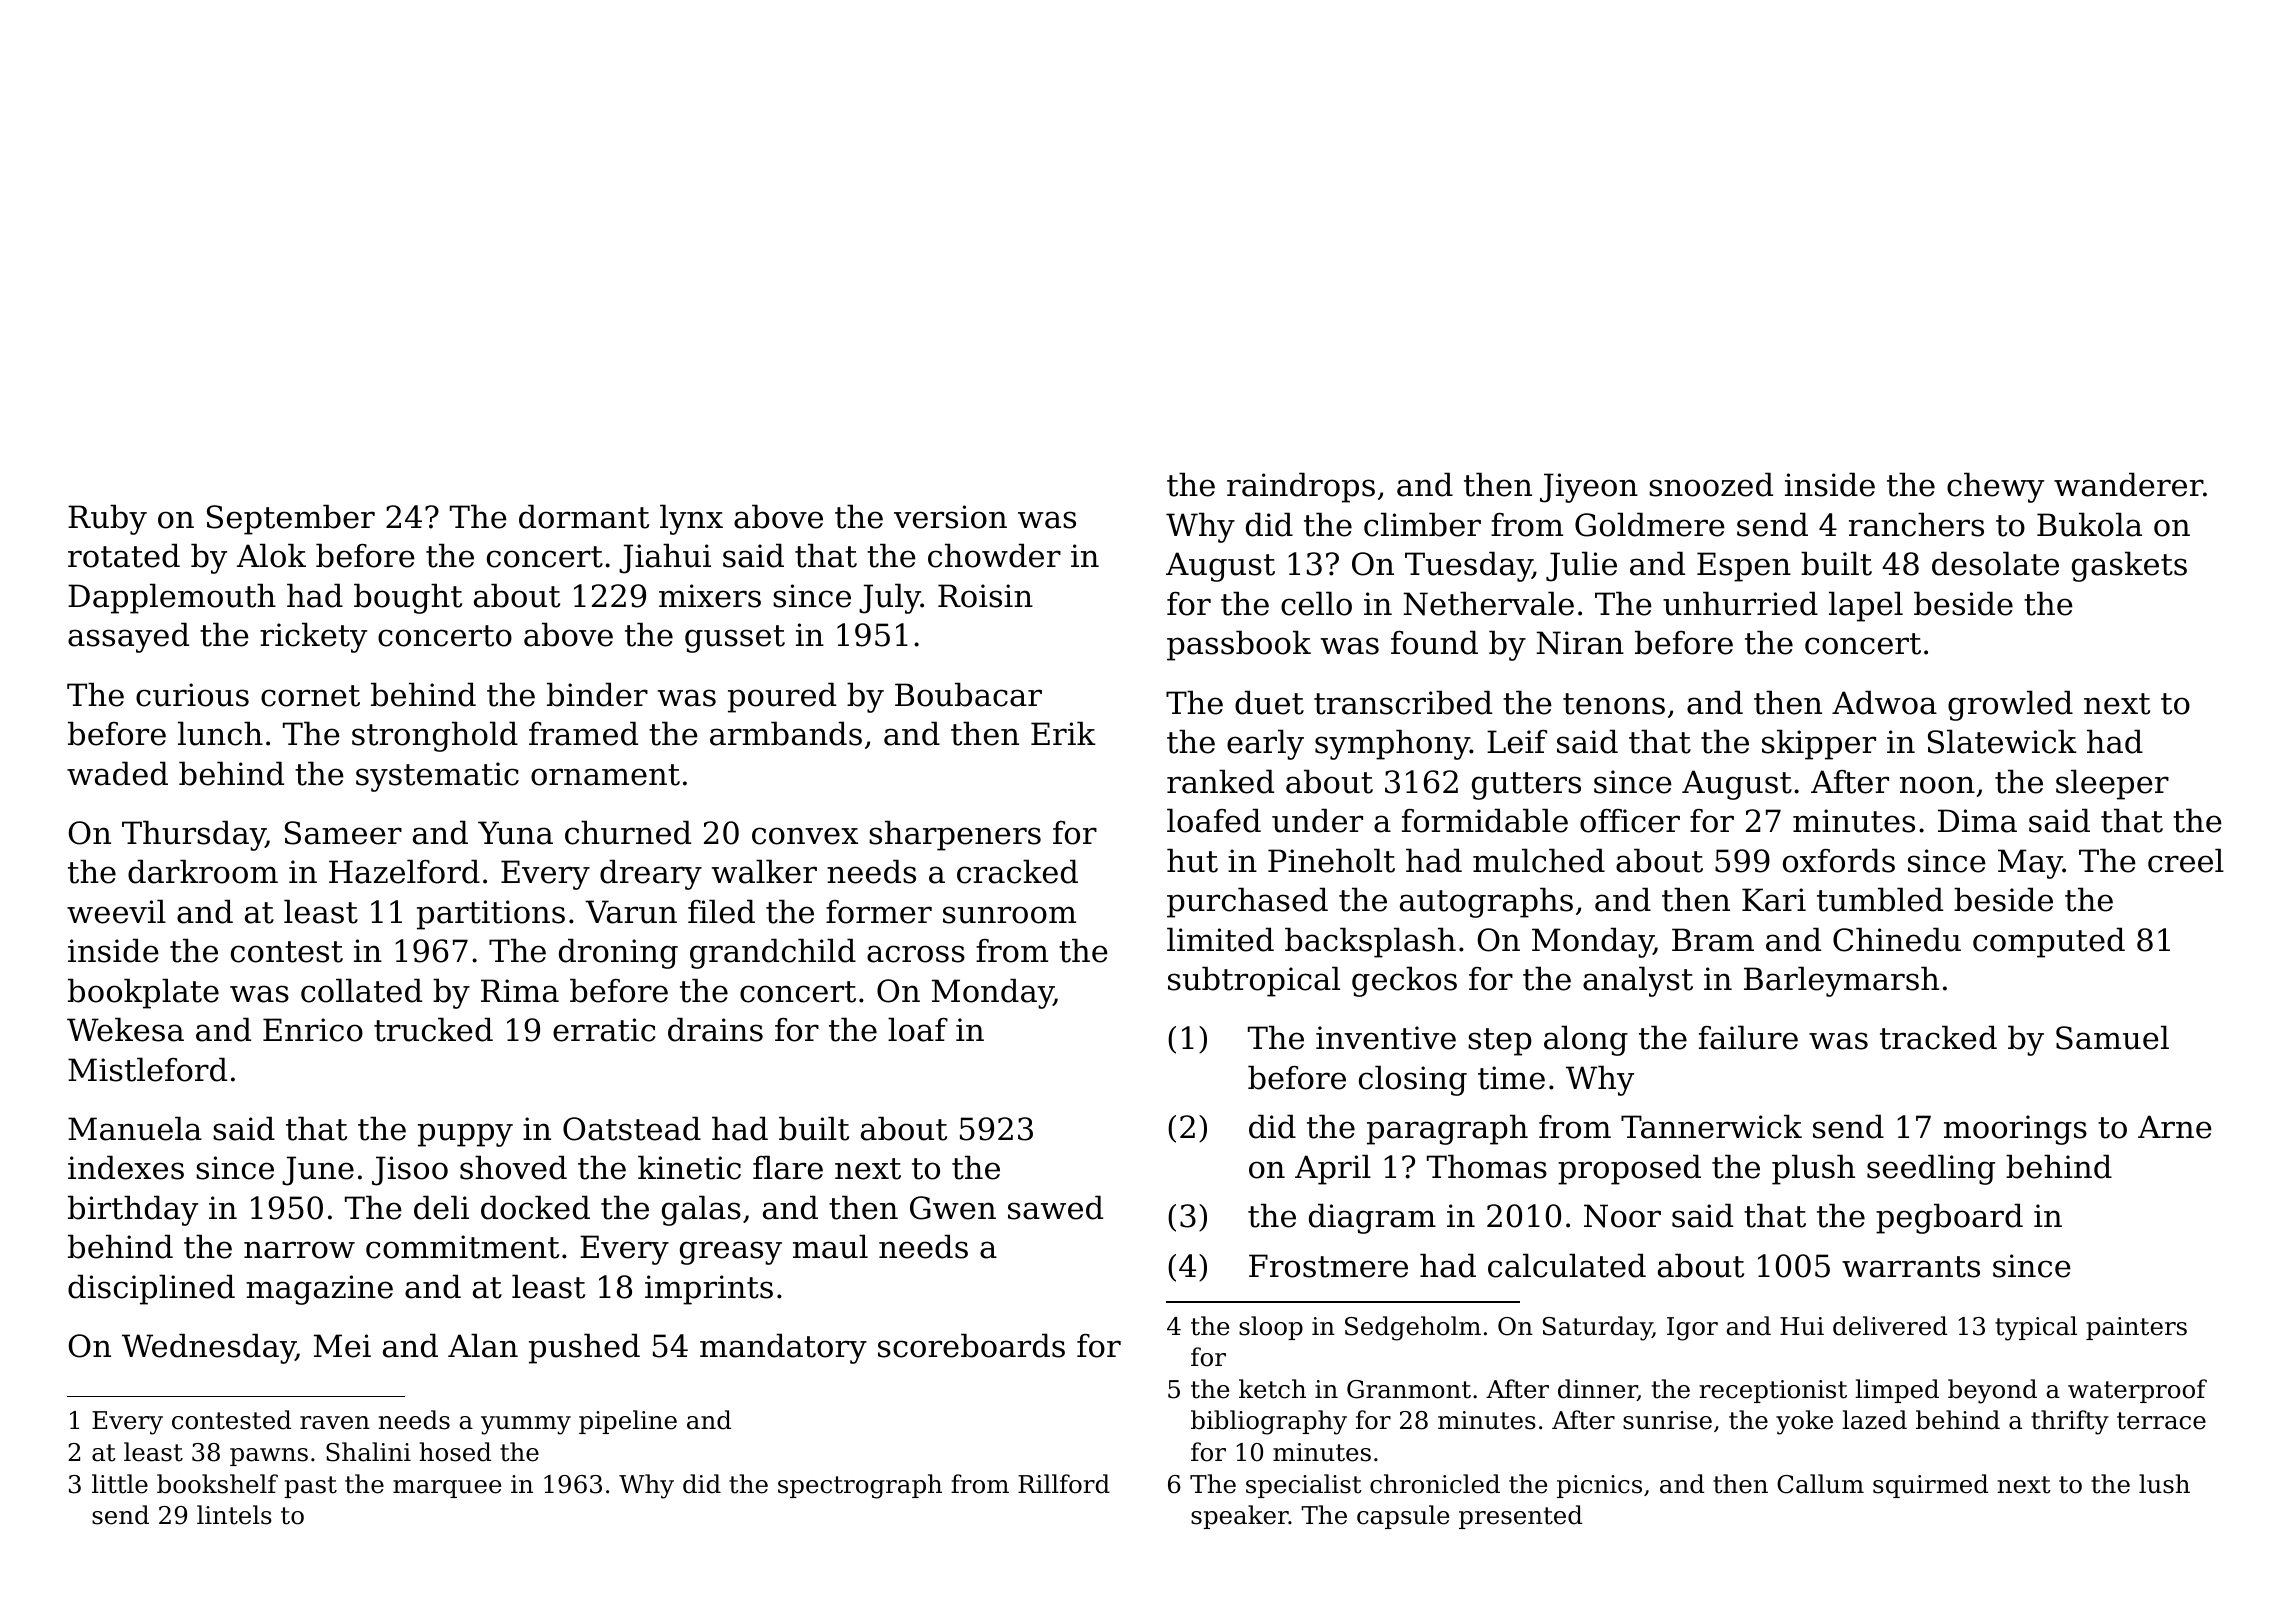 This screenshot has width=2292, height=1620. Describe the element at coordinates (462, 1247) in the screenshot. I see `commitment` at that location.
